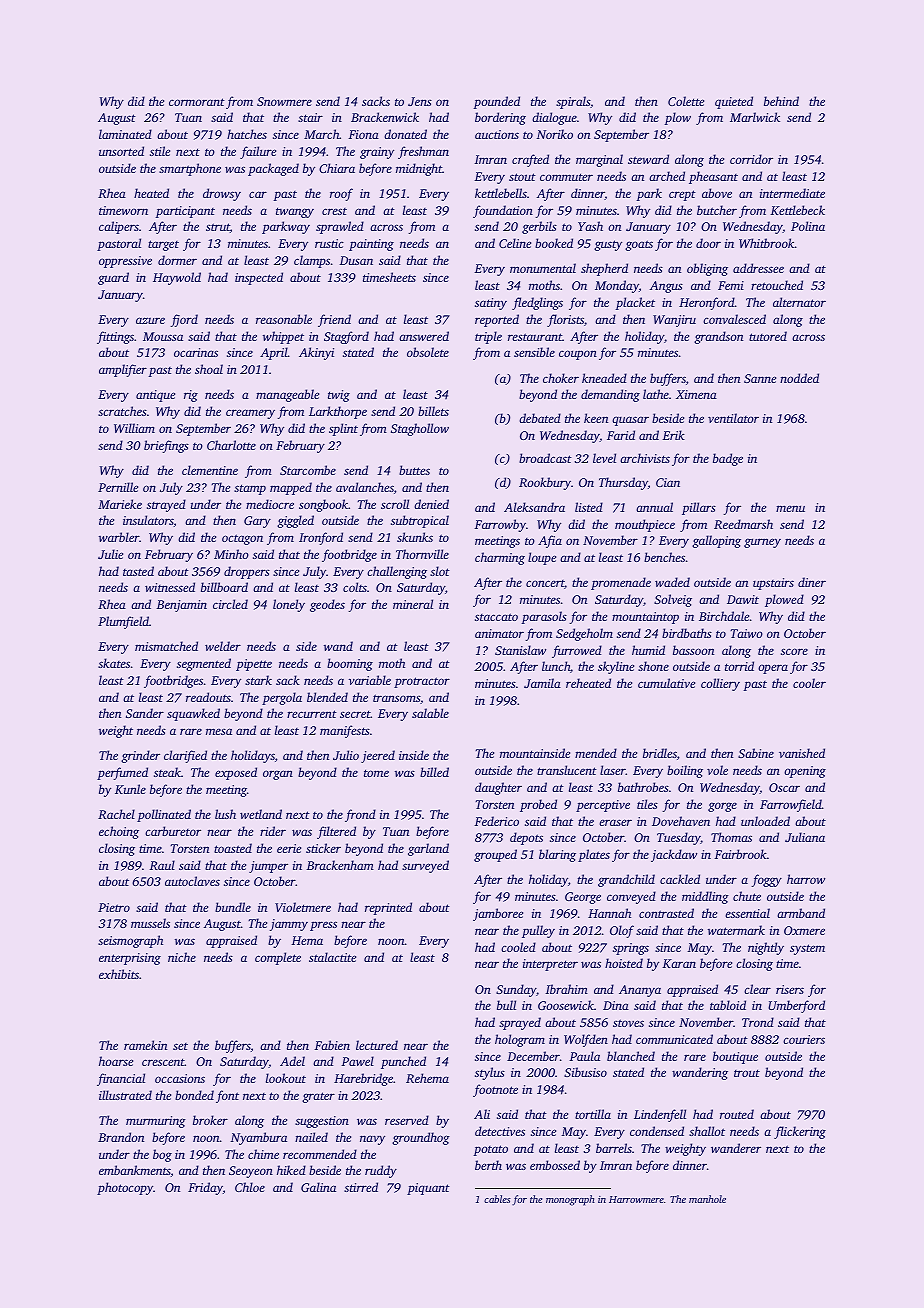 This screenshot has width=924, height=1308. What do you see at coordinates (121, 1137) in the screenshot?
I see `Brandon` at bounding box center [121, 1137].
